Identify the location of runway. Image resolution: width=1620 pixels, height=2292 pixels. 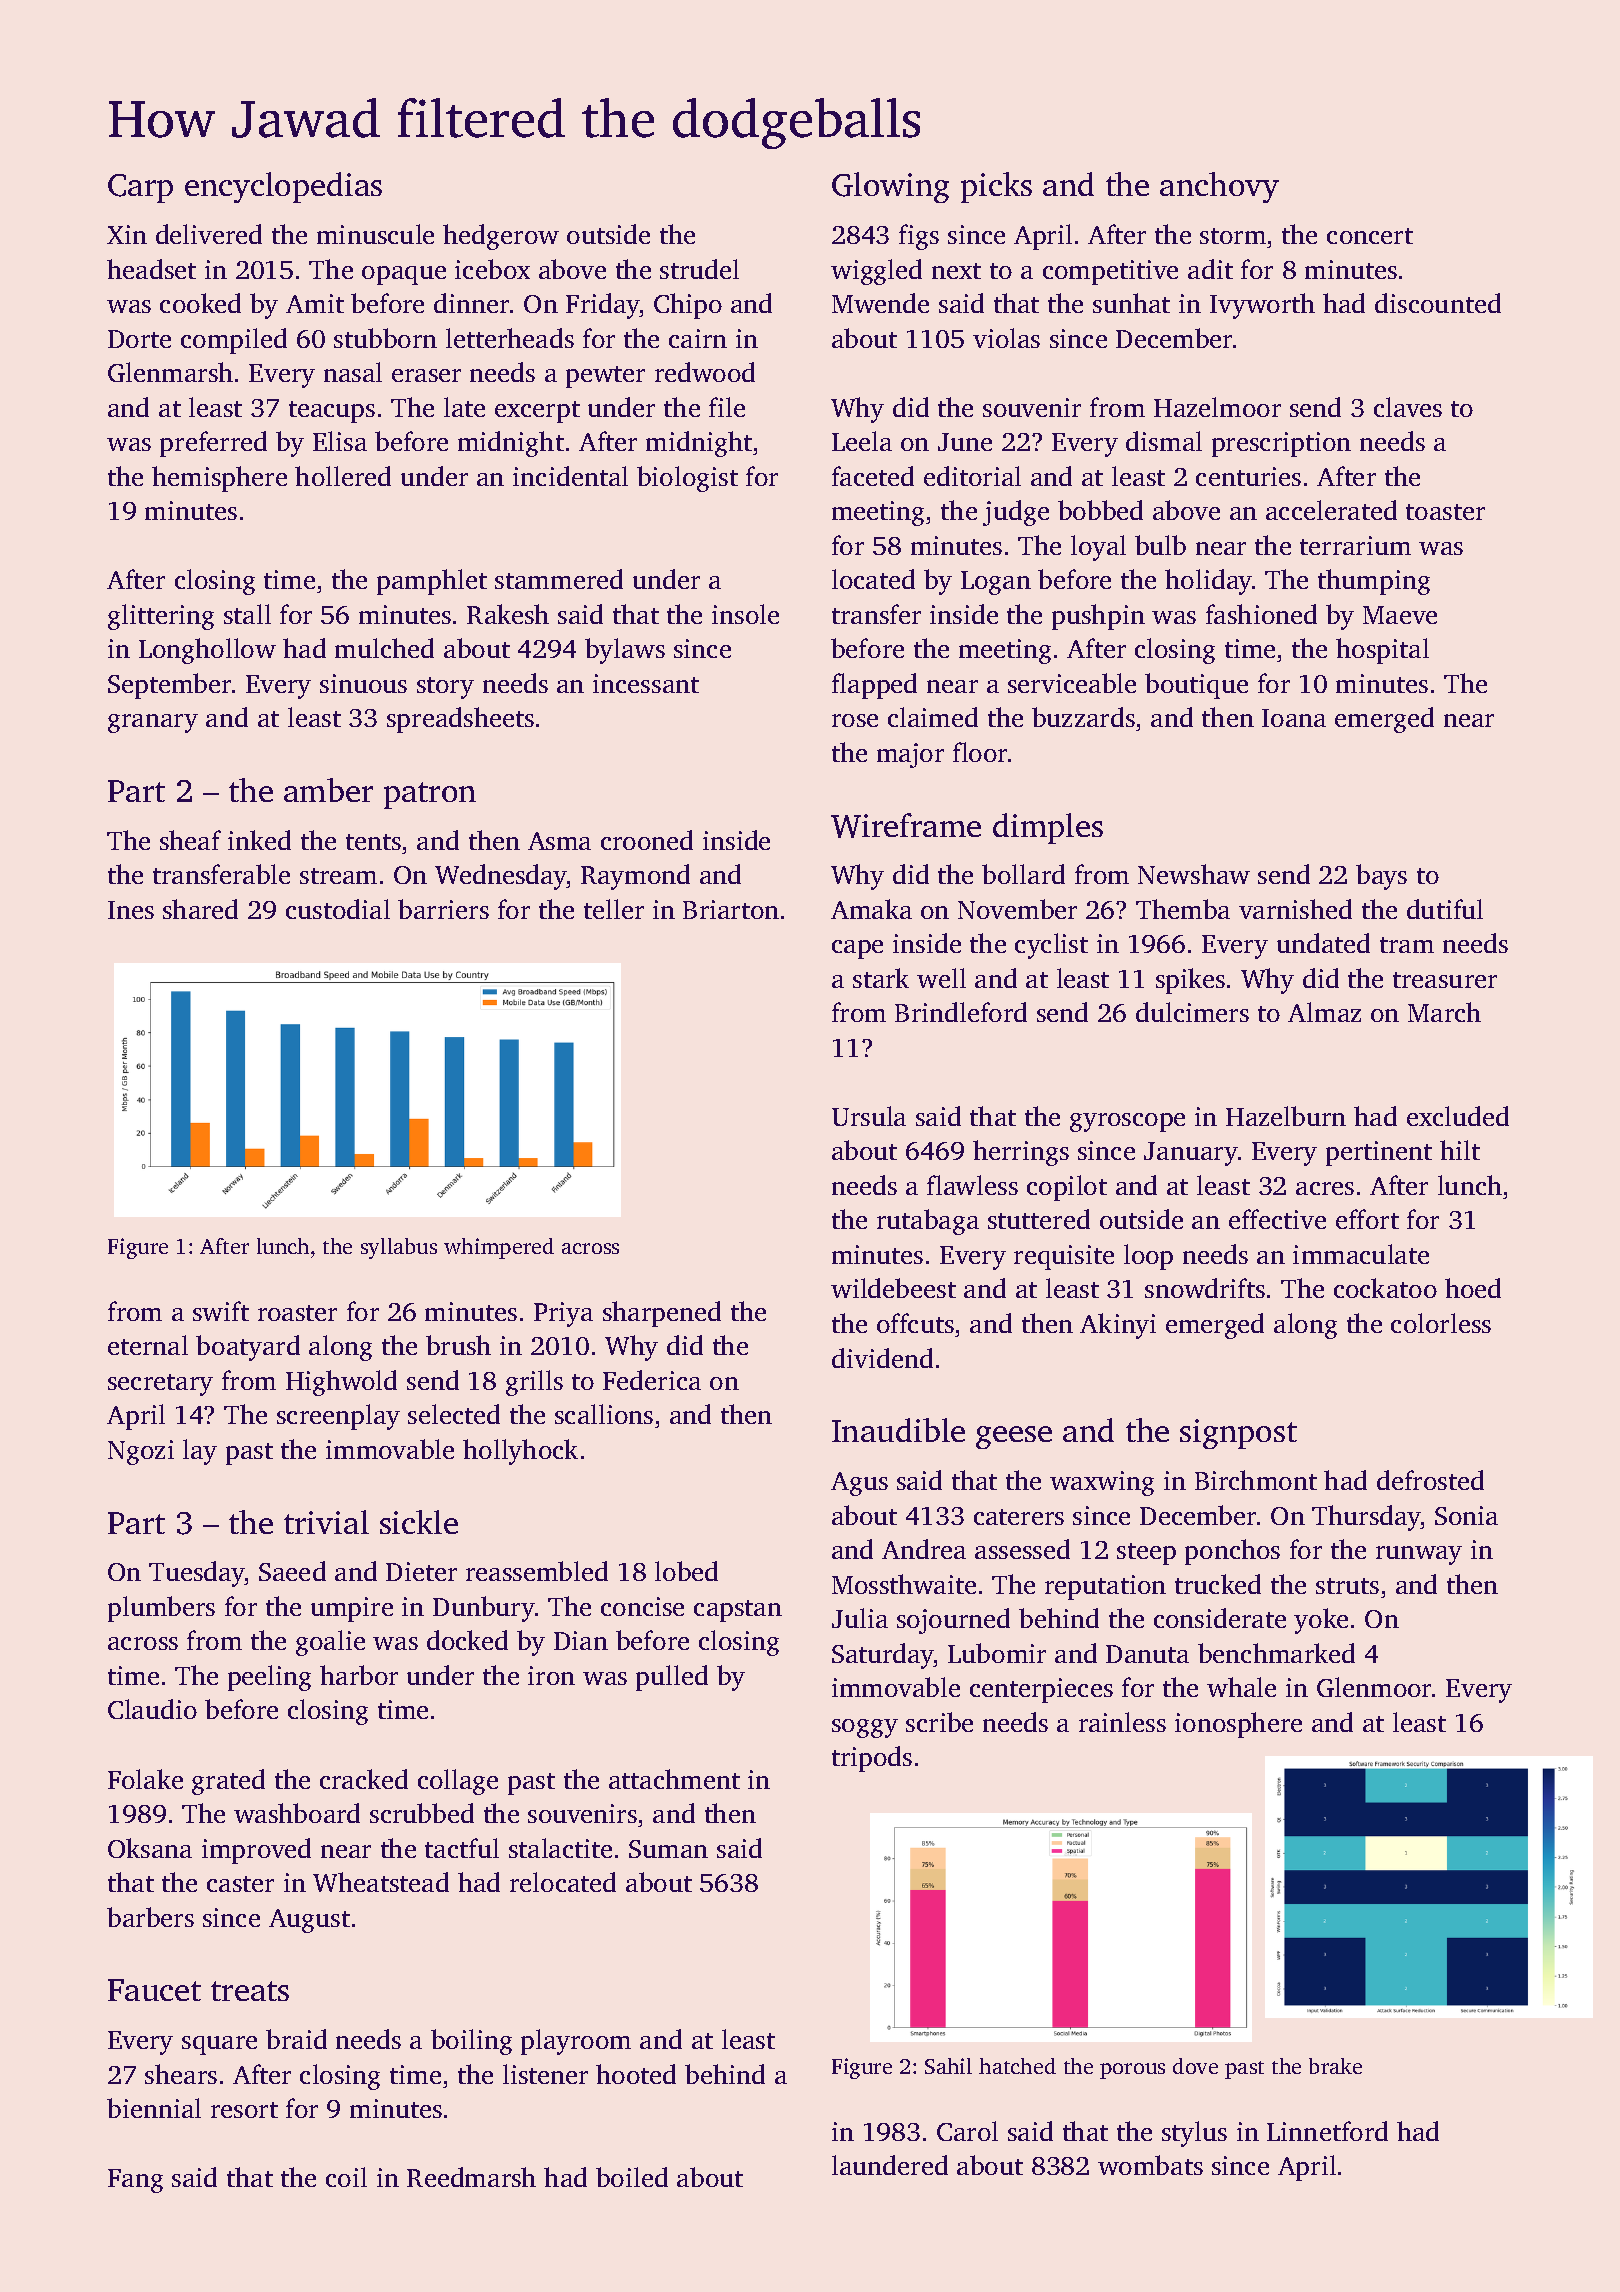
(1419, 1555).
